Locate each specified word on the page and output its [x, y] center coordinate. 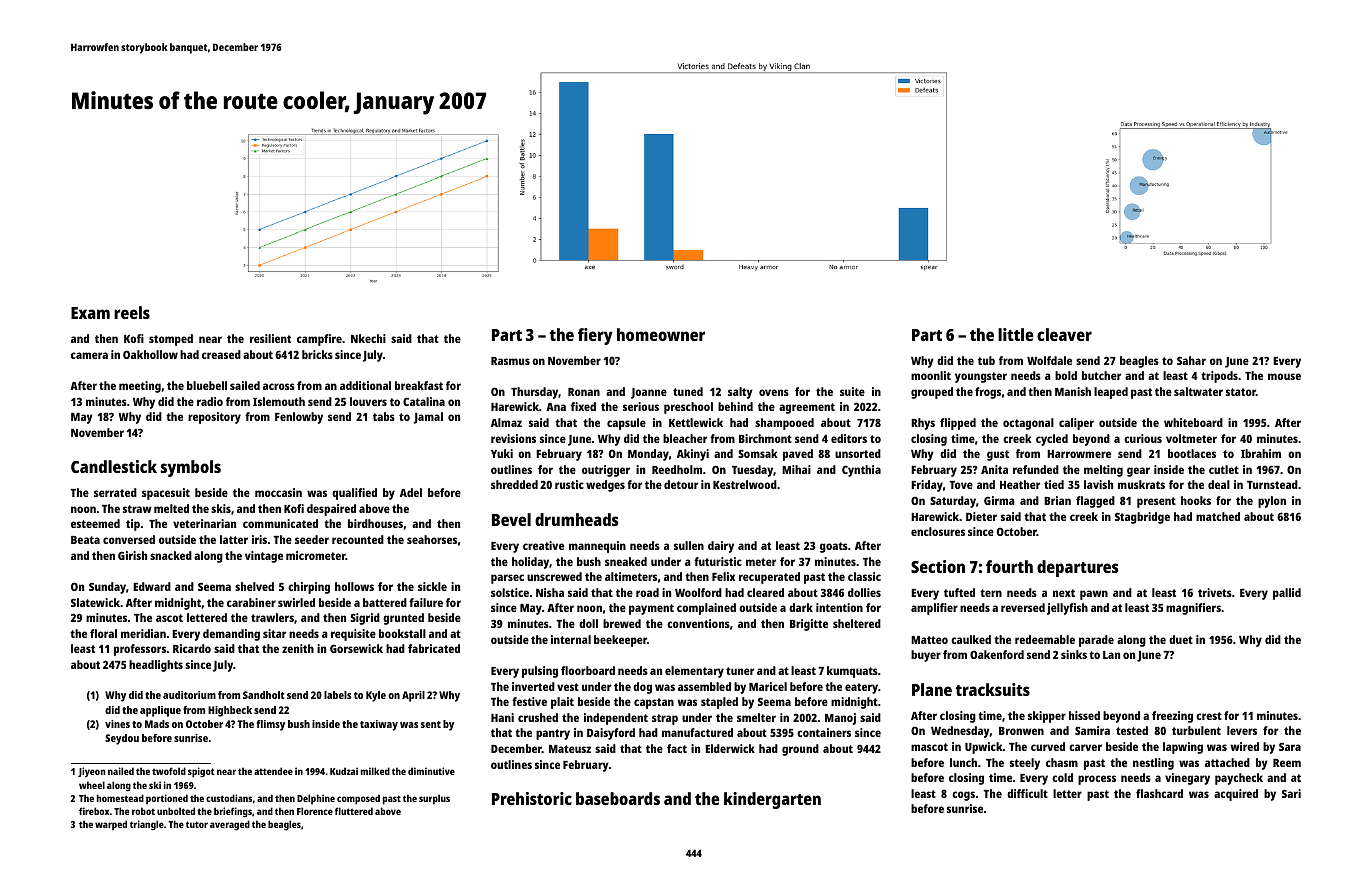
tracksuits [992, 689]
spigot [201, 772]
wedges [605, 486]
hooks [1196, 500]
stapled [719, 703]
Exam [90, 313]
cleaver [1064, 334]
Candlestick [114, 466]
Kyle [376, 696]
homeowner [661, 334]
